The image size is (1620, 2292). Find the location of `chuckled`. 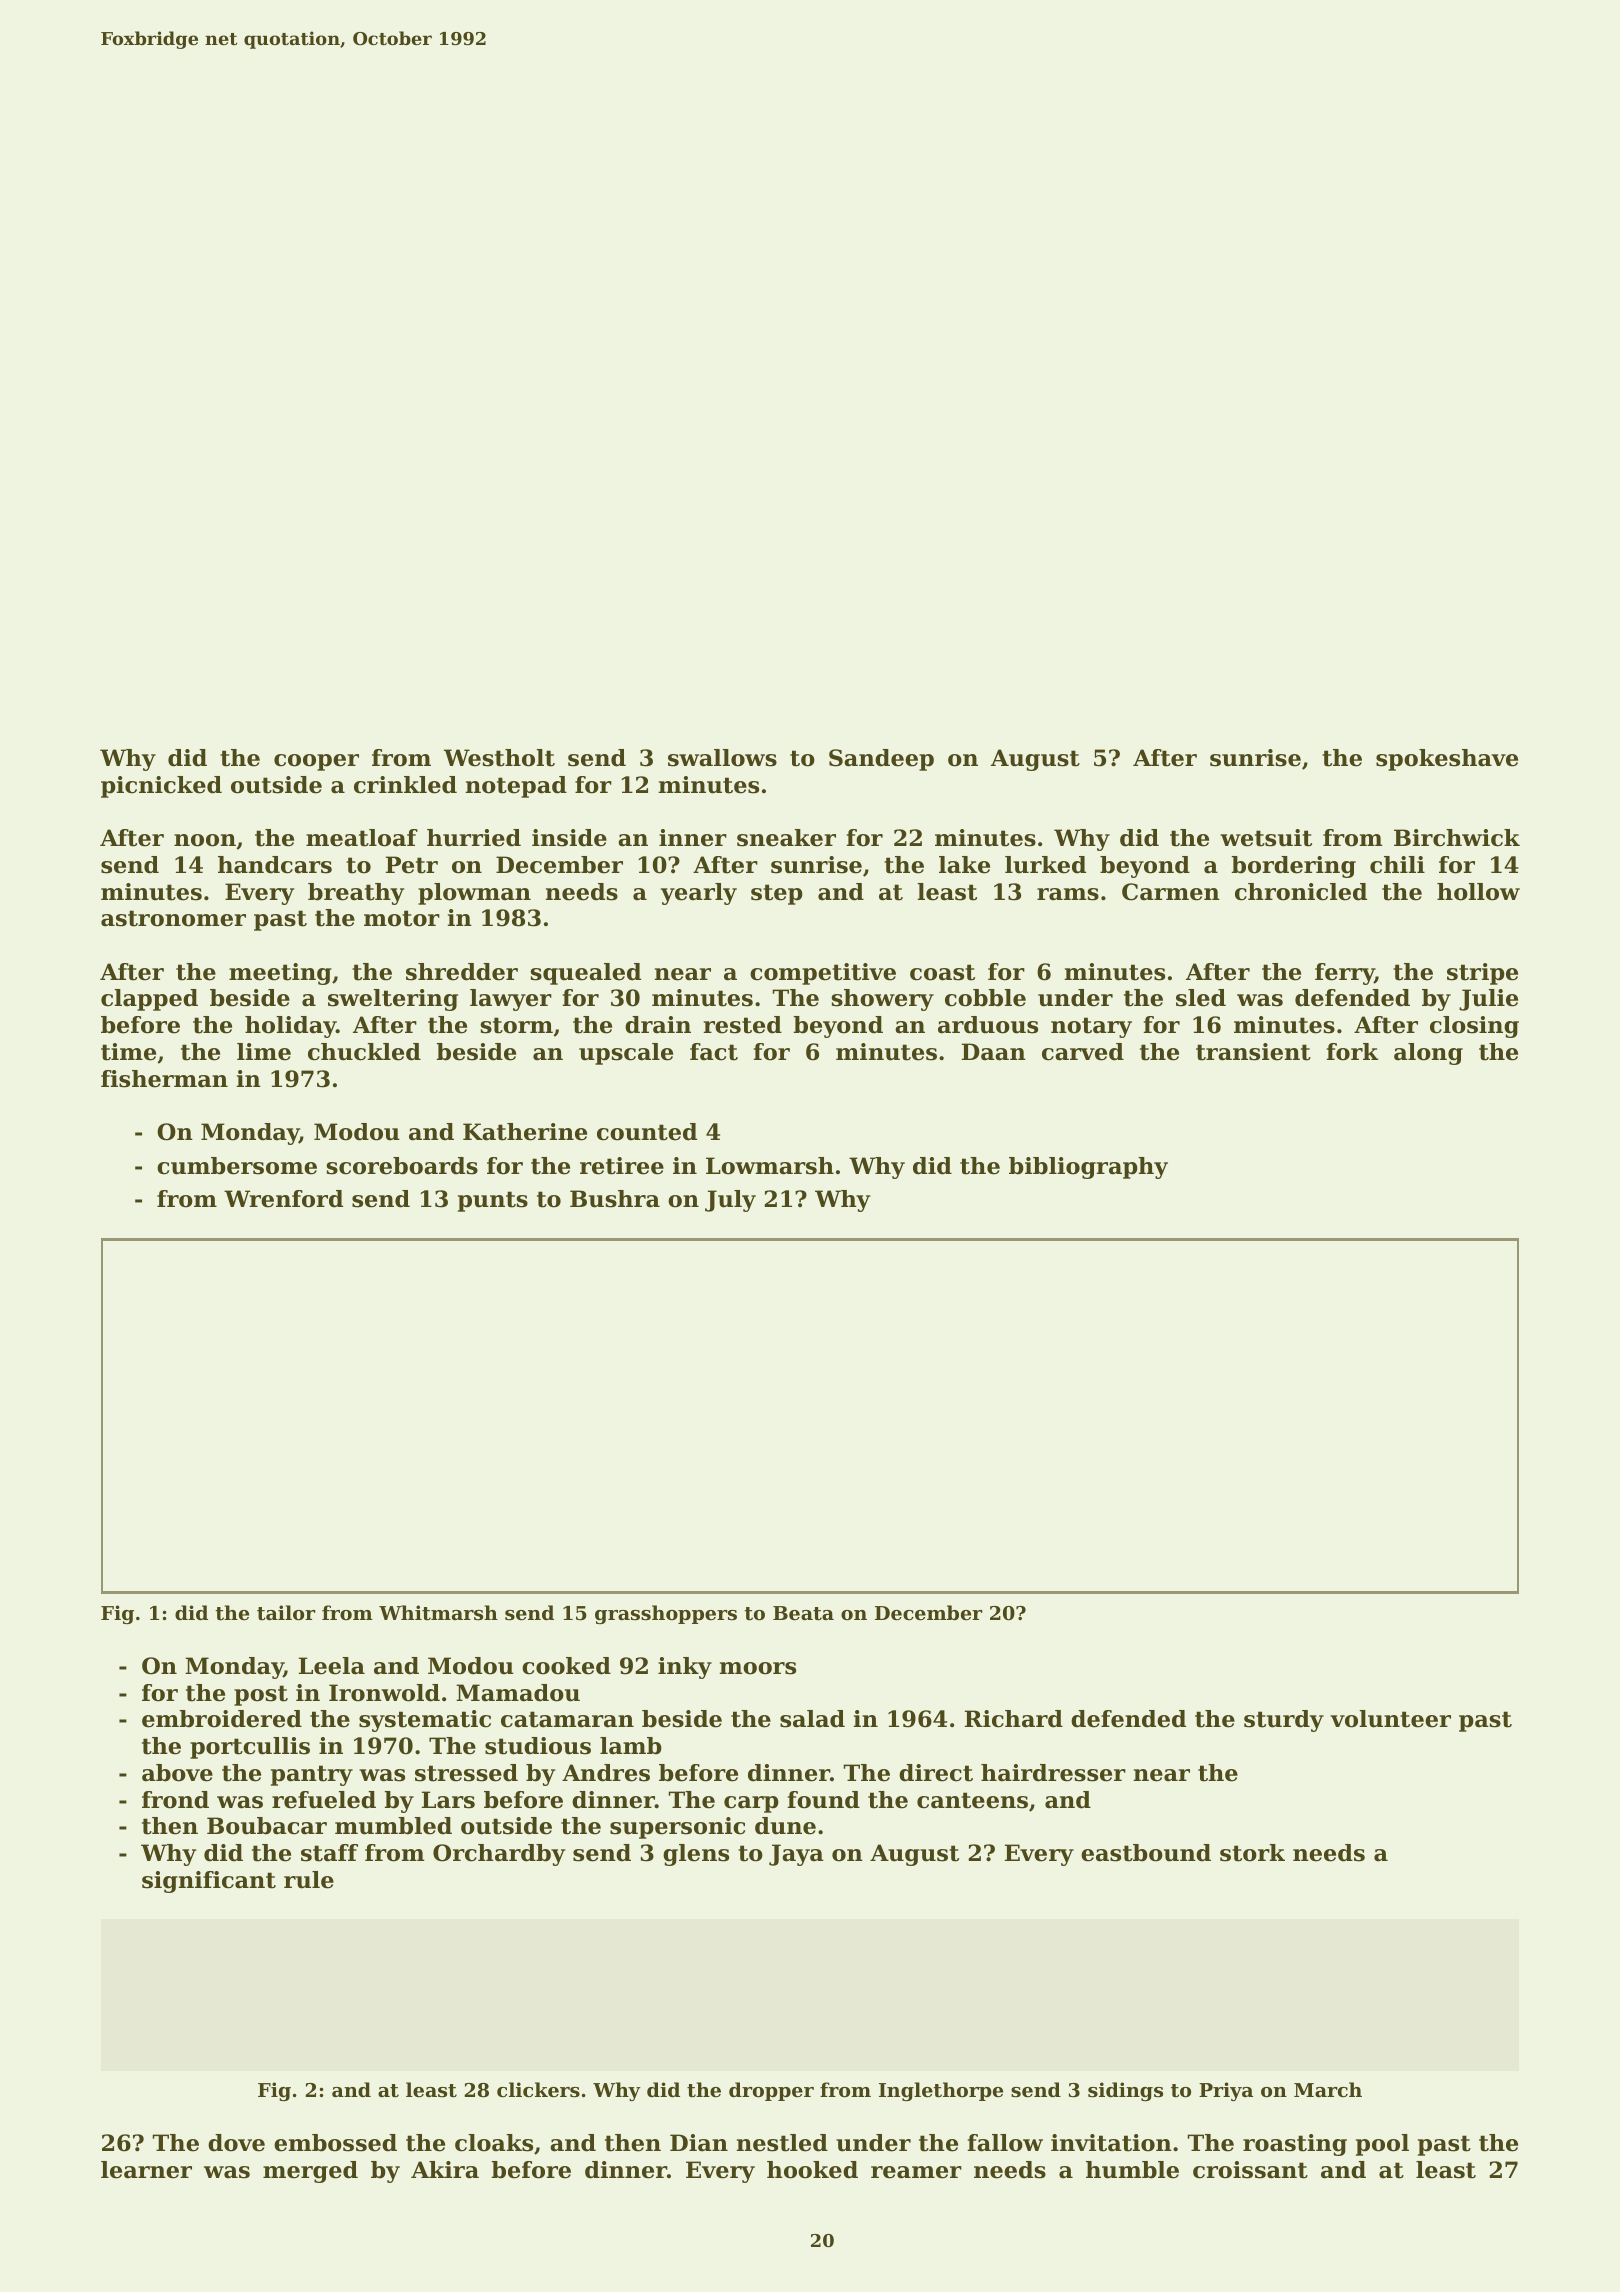

chuckled is located at coordinates (364, 1052).
